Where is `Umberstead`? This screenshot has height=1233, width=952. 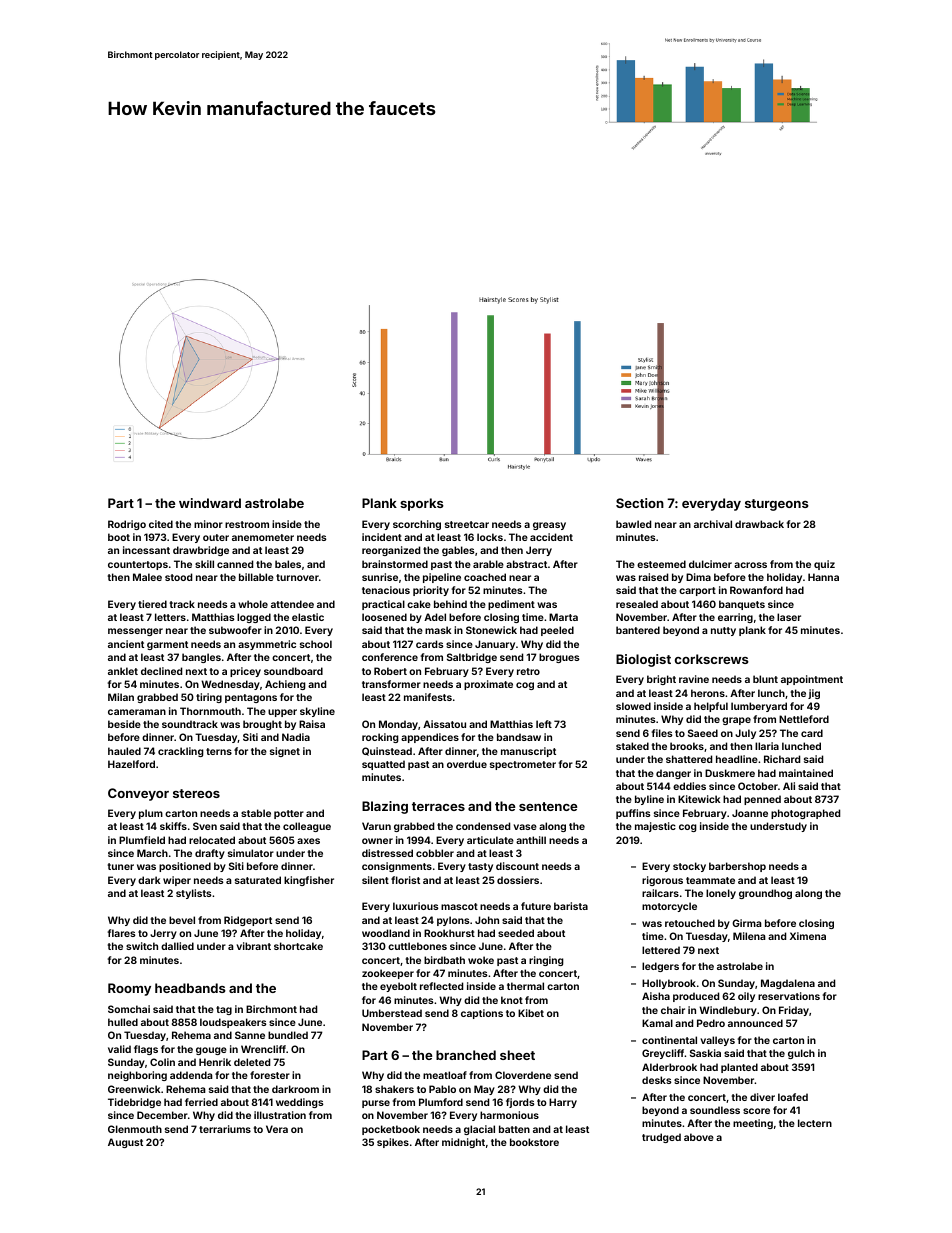 Umberstead is located at coordinates (392, 1013).
